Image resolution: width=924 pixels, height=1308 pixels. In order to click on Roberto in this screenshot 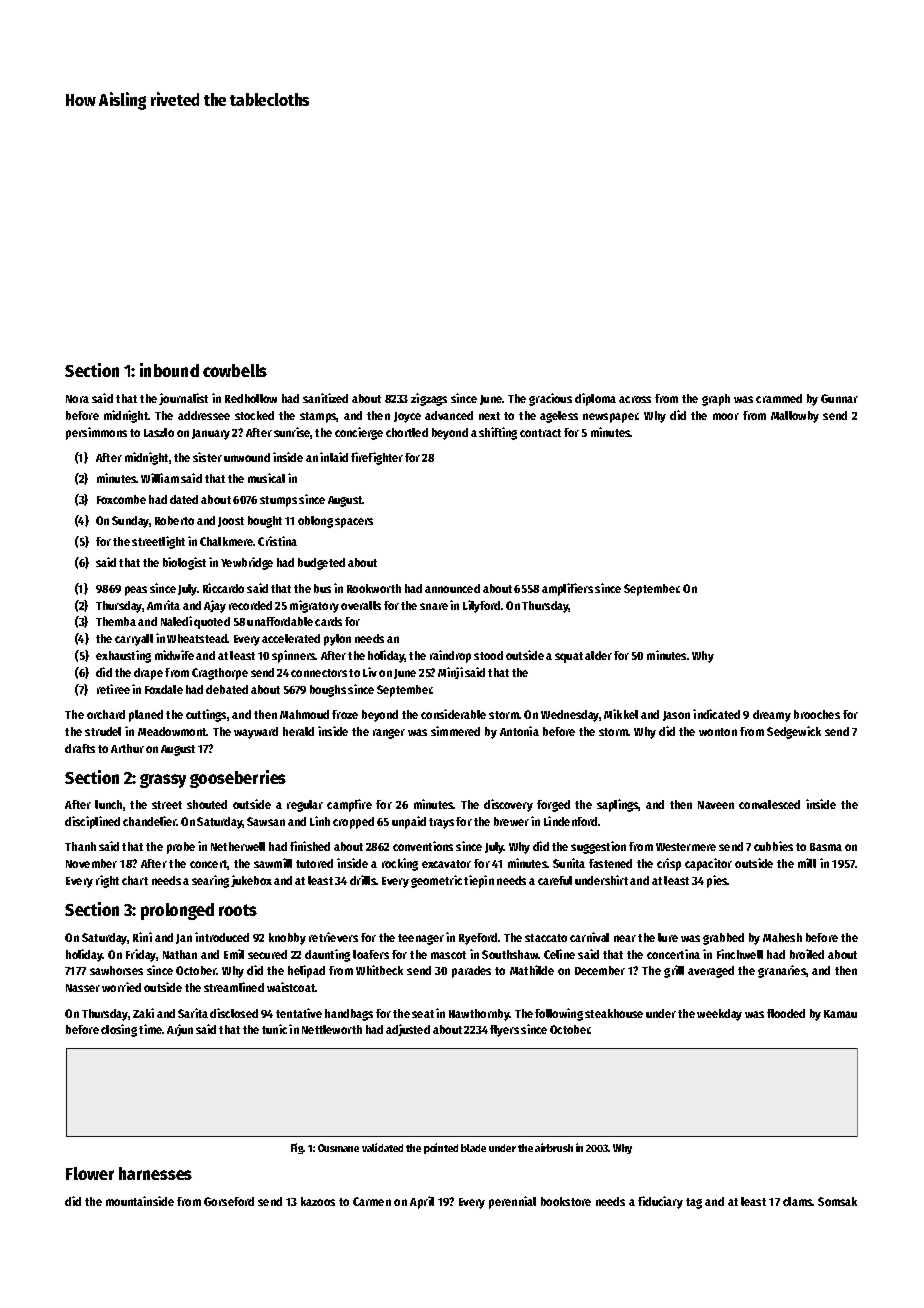, I will do `click(174, 520)`.
